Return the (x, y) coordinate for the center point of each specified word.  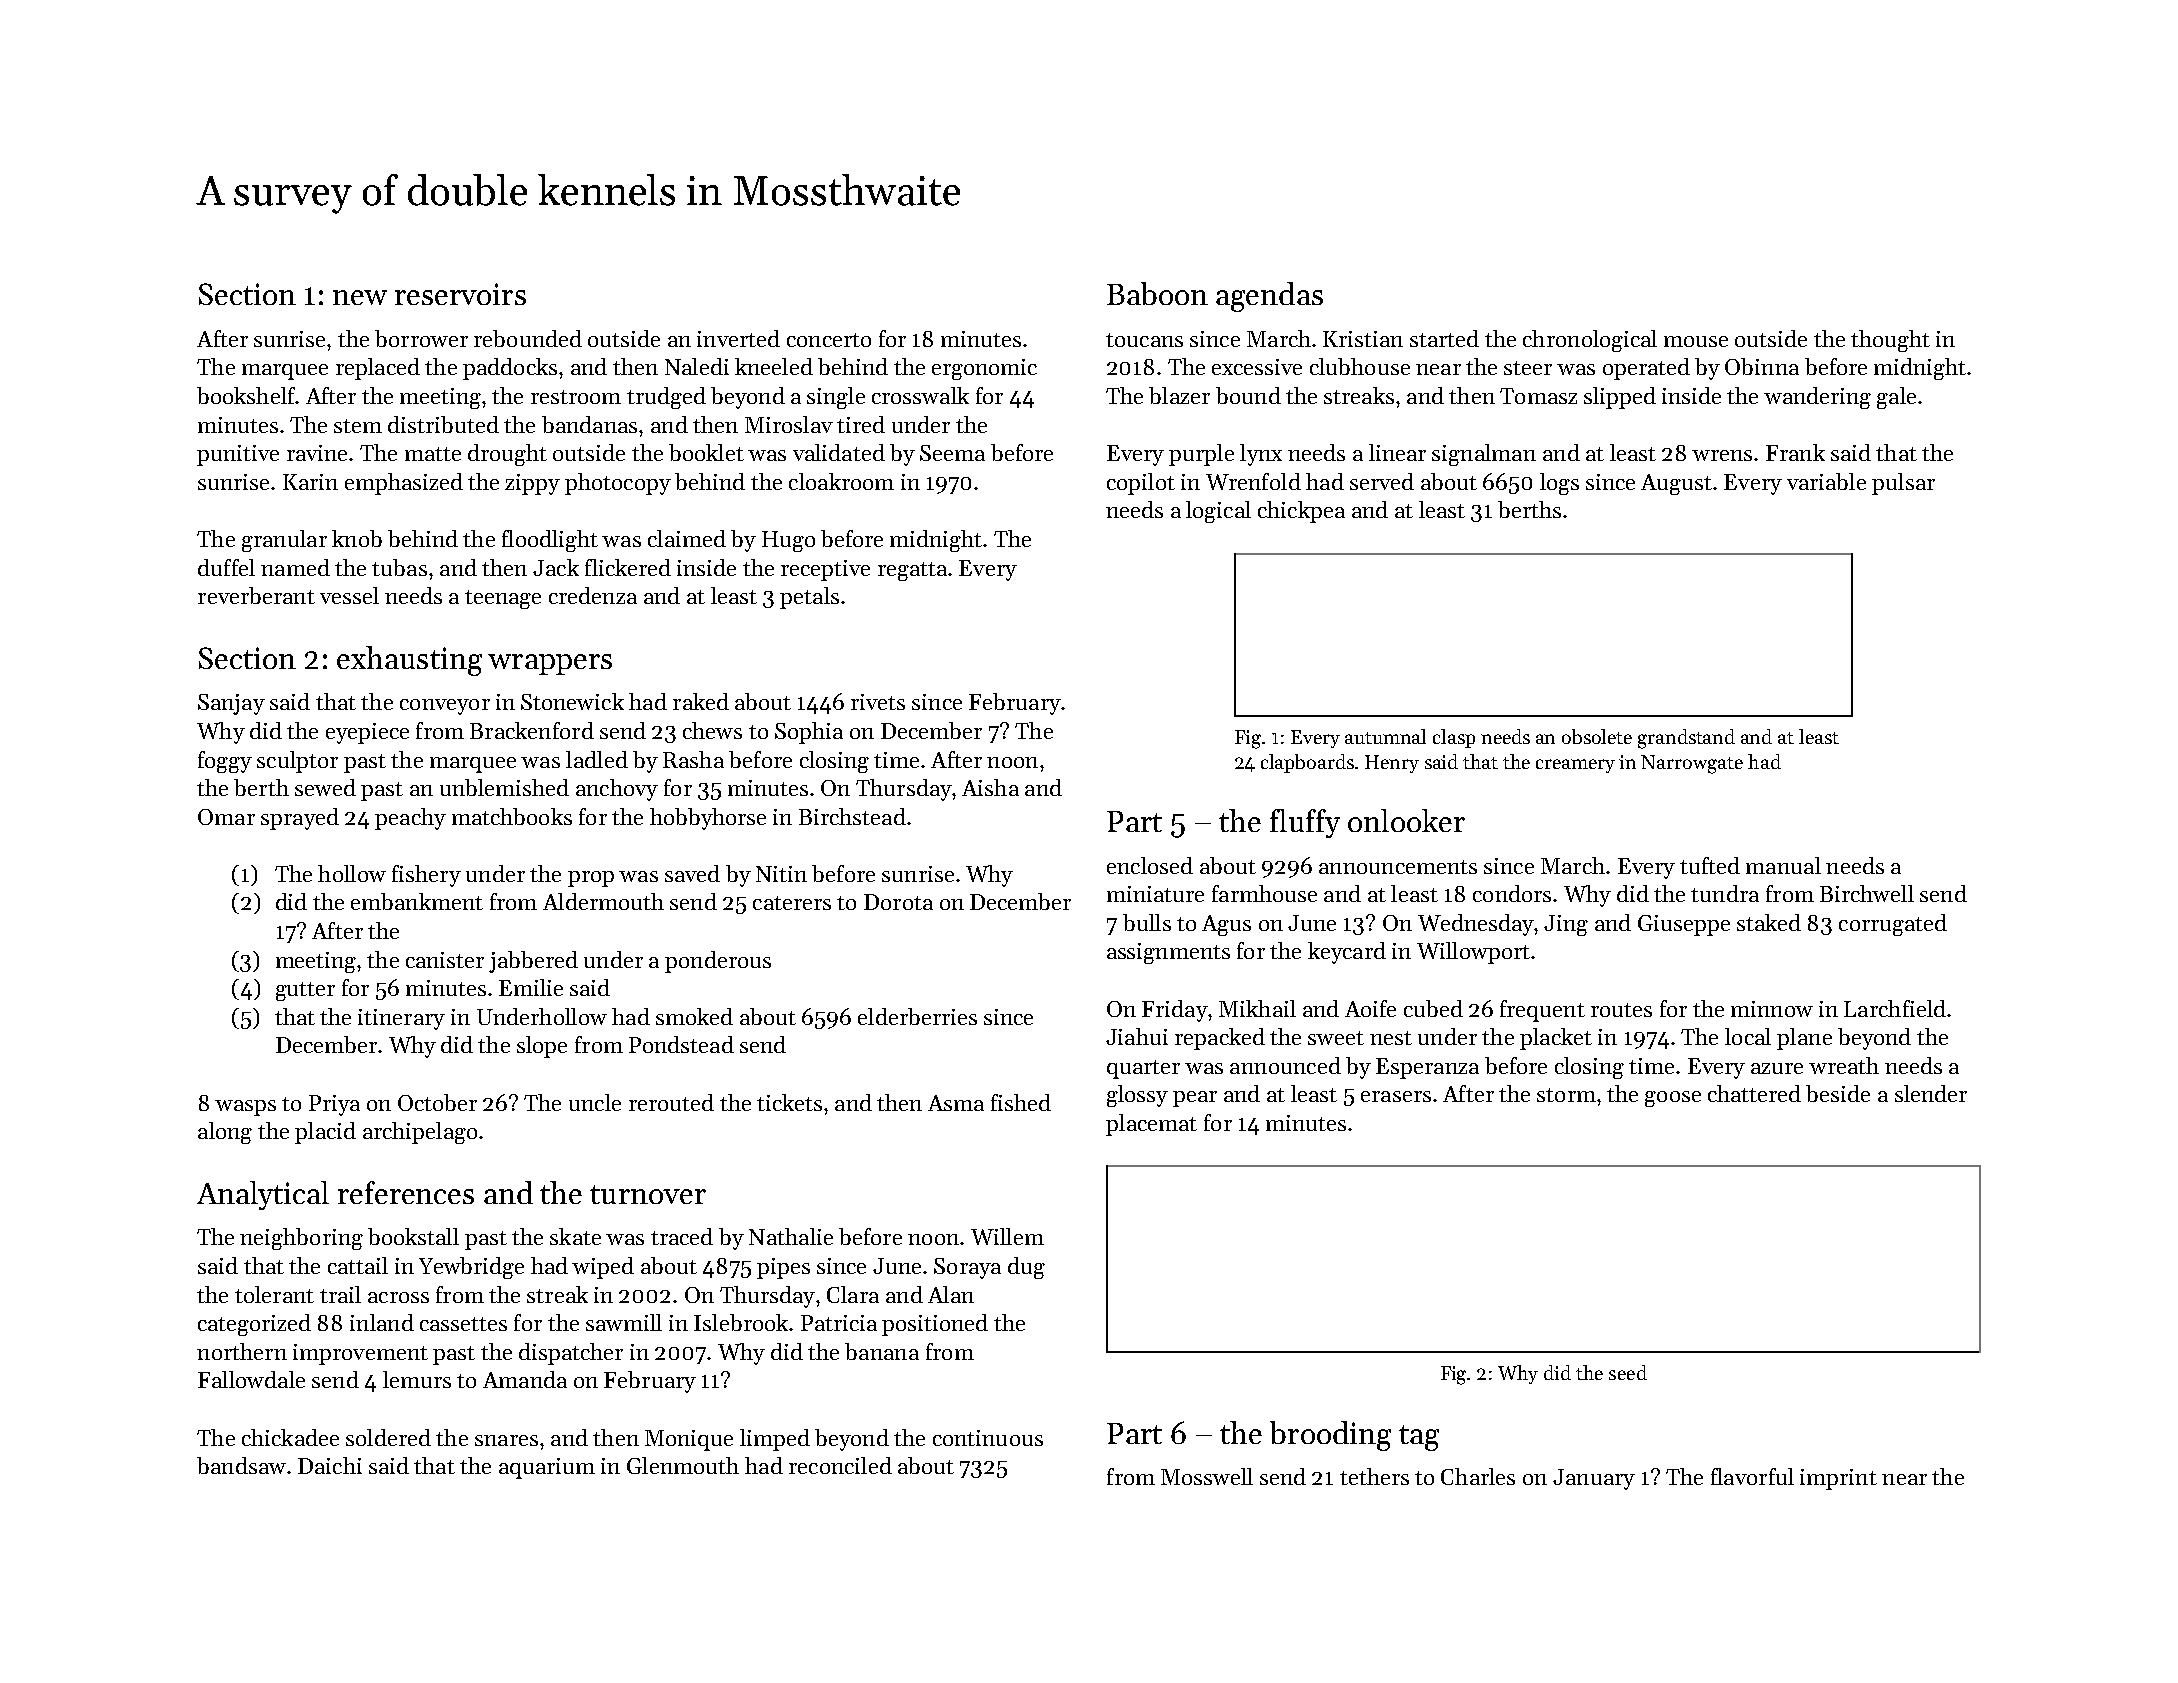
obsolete (1597, 736)
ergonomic (984, 369)
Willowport (1473, 953)
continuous (988, 1438)
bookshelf (246, 395)
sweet (1336, 1038)
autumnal (1385, 736)
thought (1890, 341)
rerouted (671, 1102)
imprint (1838, 1479)
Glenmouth (683, 1465)
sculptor (297, 762)
